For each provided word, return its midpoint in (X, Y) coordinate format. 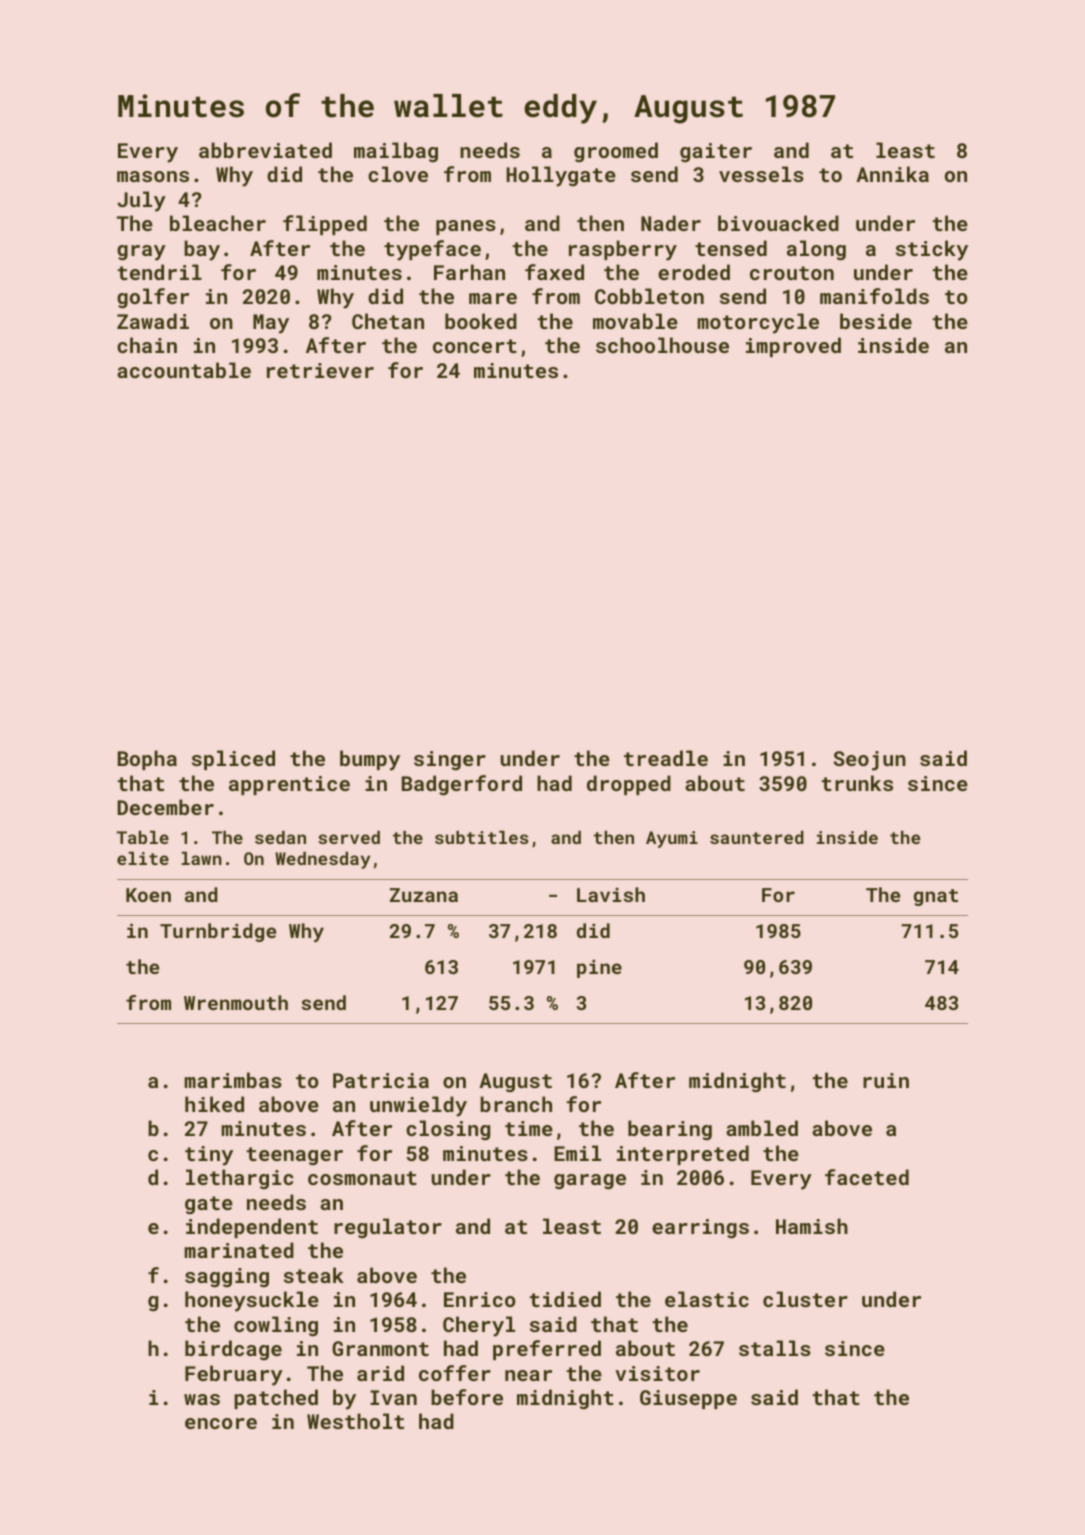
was (202, 1399)
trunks (857, 783)
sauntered (757, 837)
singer (450, 760)
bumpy (370, 760)
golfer (153, 298)
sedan (280, 837)
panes (466, 227)
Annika (892, 174)
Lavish (611, 894)
